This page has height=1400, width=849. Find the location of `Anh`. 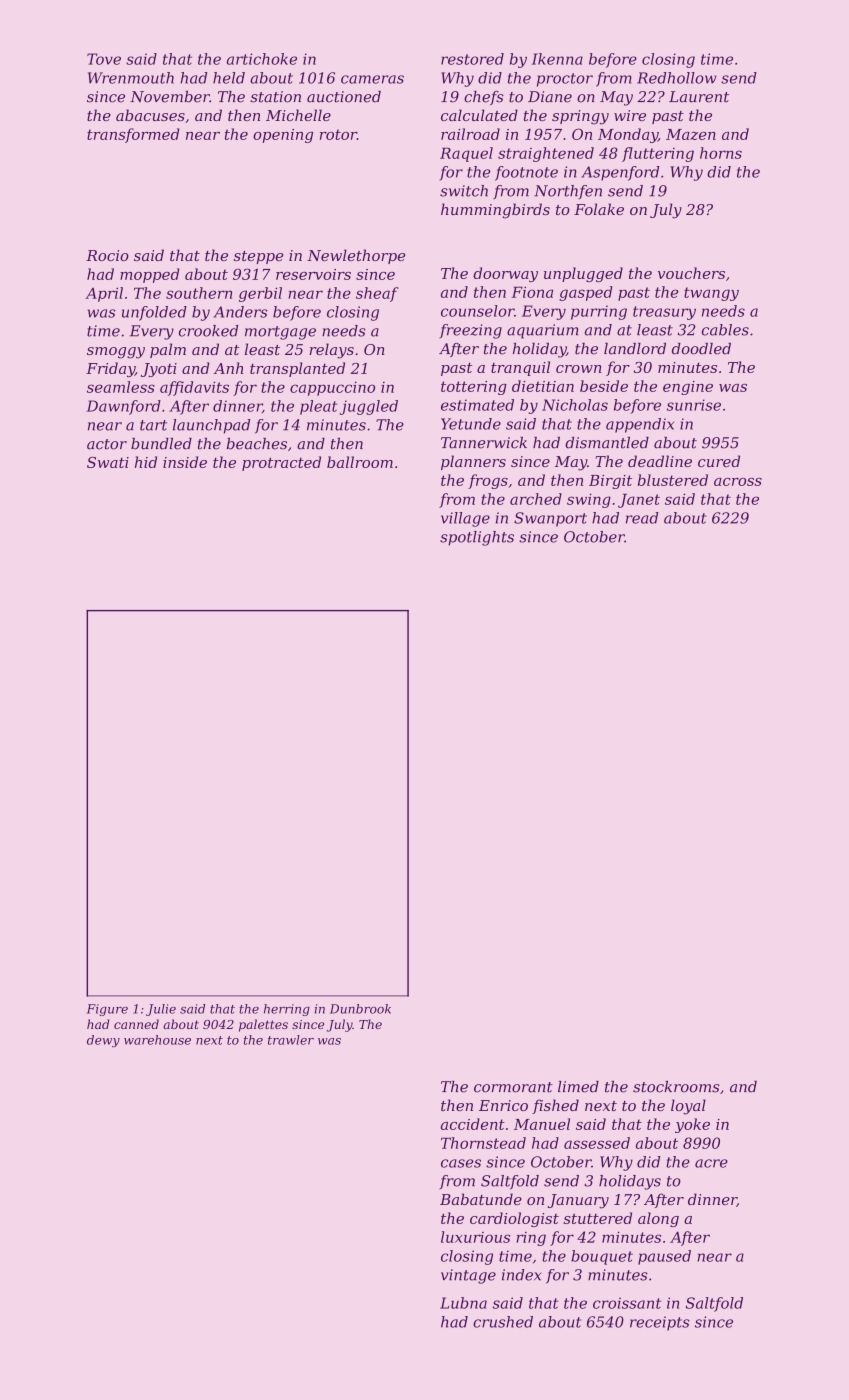

Anh is located at coordinates (228, 368).
